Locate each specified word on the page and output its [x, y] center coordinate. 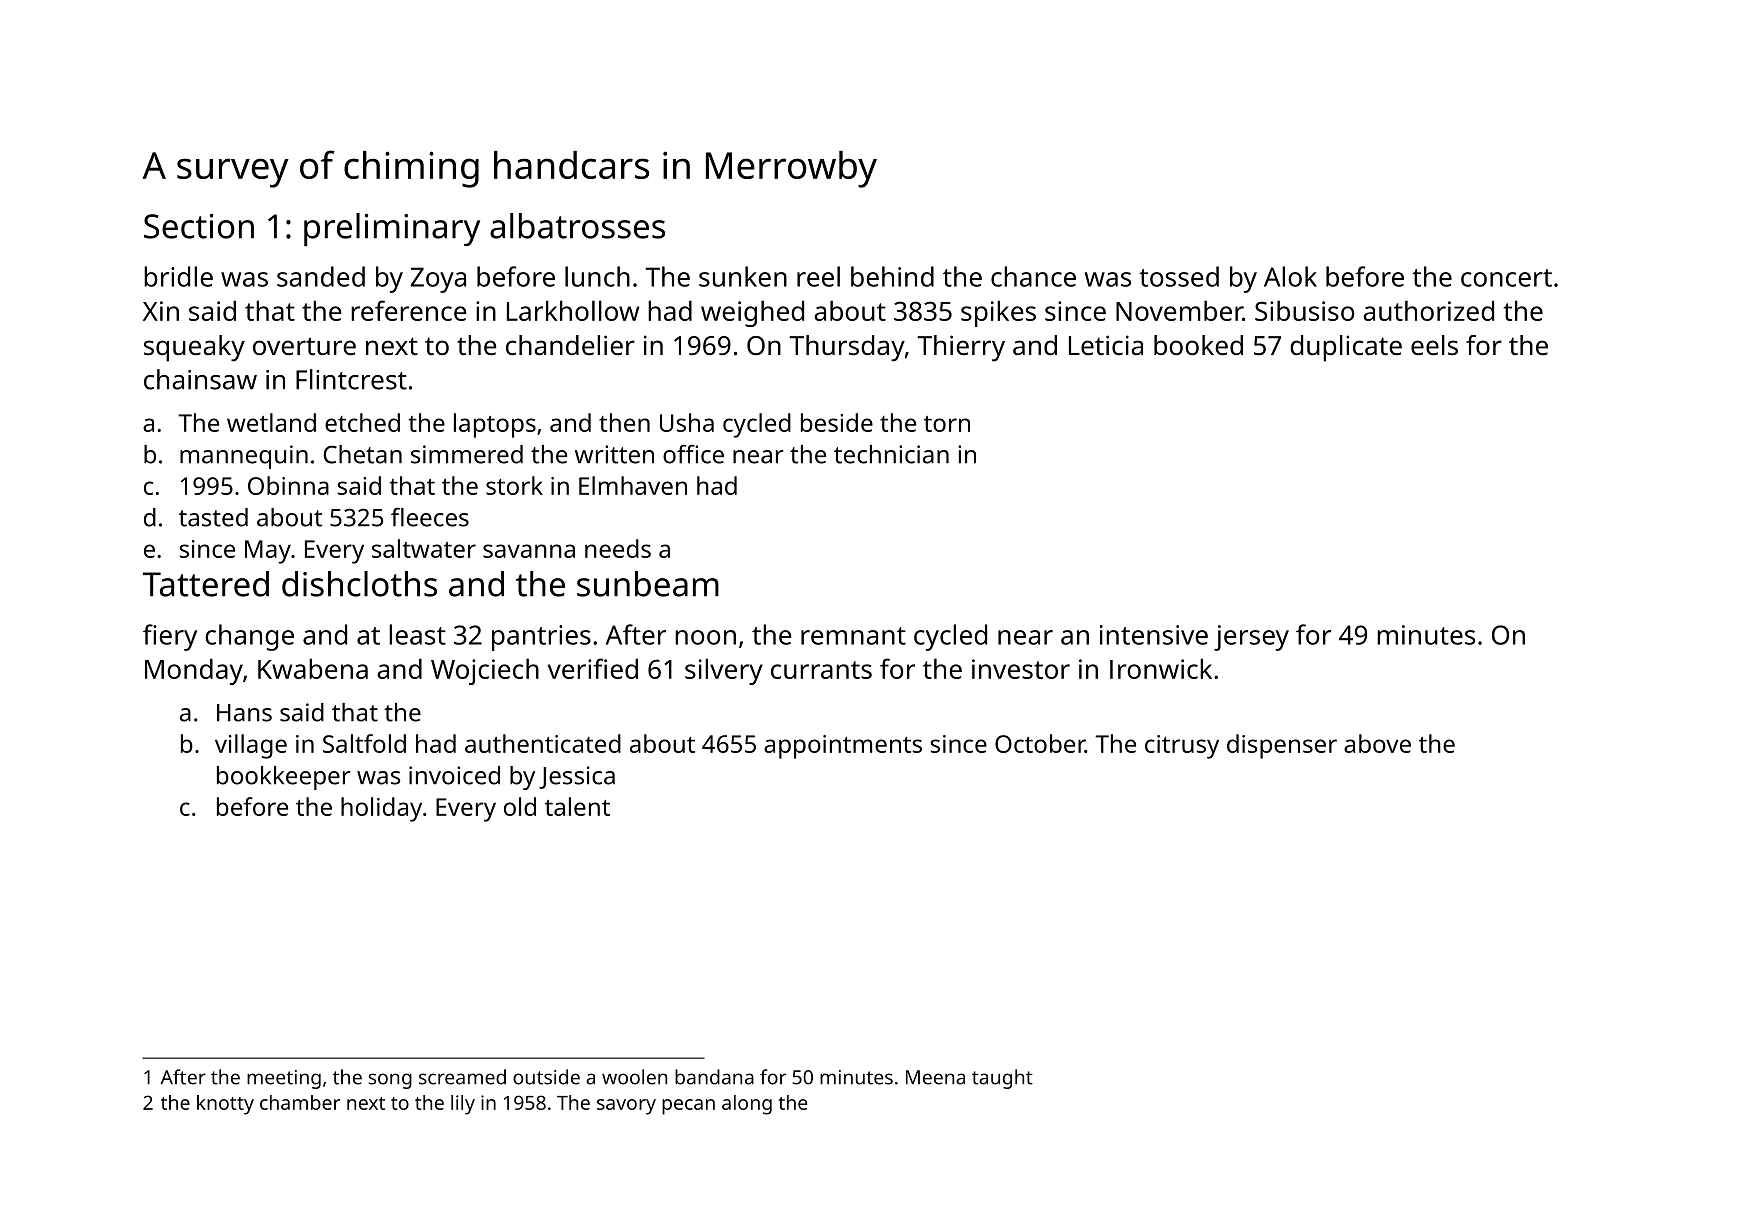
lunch [597, 276]
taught [1002, 1079]
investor [1021, 669]
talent [577, 806]
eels [1434, 345]
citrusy [1182, 747]
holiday [381, 809]
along [747, 1105]
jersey [1251, 638]
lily [463, 1105]
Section [199, 226]
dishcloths [359, 584]
